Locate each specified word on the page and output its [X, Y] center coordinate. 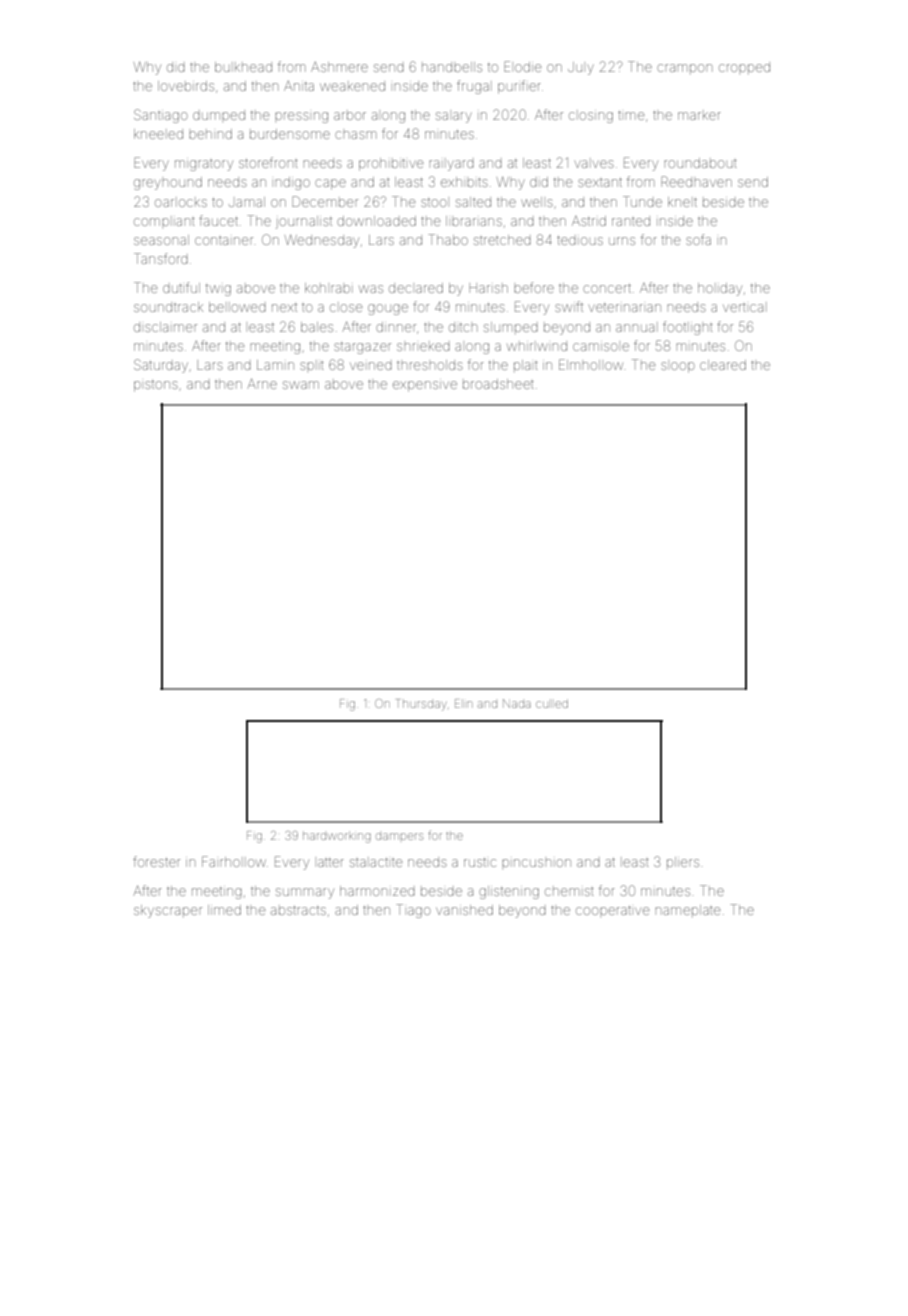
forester [156, 861]
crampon [684, 68]
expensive [425, 386]
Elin [463, 703]
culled [552, 703]
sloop [678, 367]
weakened [352, 86]
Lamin [275, 365]
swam [301, 385]
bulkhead [243, 67]
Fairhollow [234, 861]
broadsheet [498, 384]
